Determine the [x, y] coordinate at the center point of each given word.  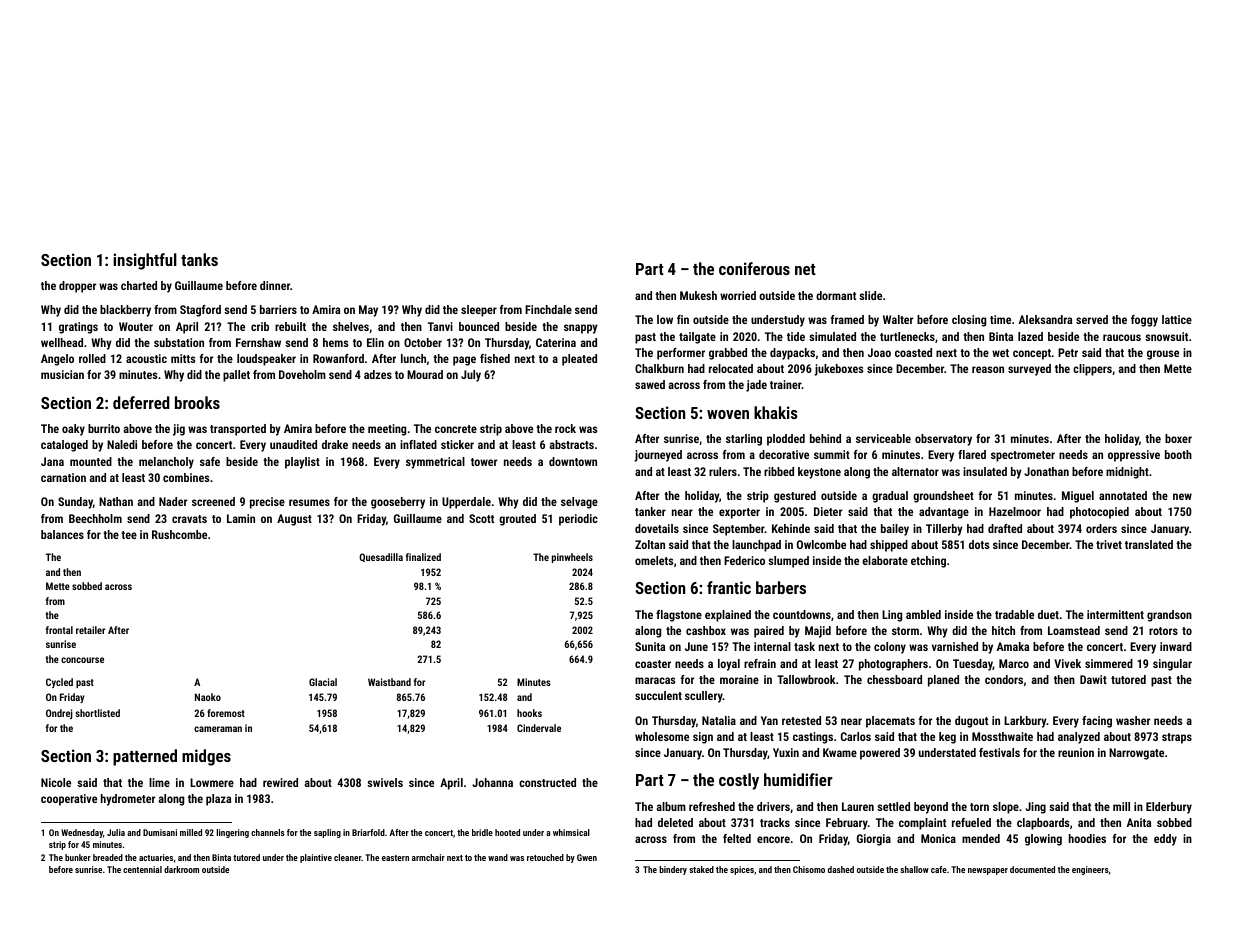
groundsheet [943, 497]
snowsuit [1166, 336]
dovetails [657, 528]
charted [139, 285]
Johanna [492, 782]
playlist [302, 463]
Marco [1014, 663]
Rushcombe [179, 534]
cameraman [218, 729]
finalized [423, 557]
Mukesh [698, 295]
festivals [999, 752]
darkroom [181, 869]
